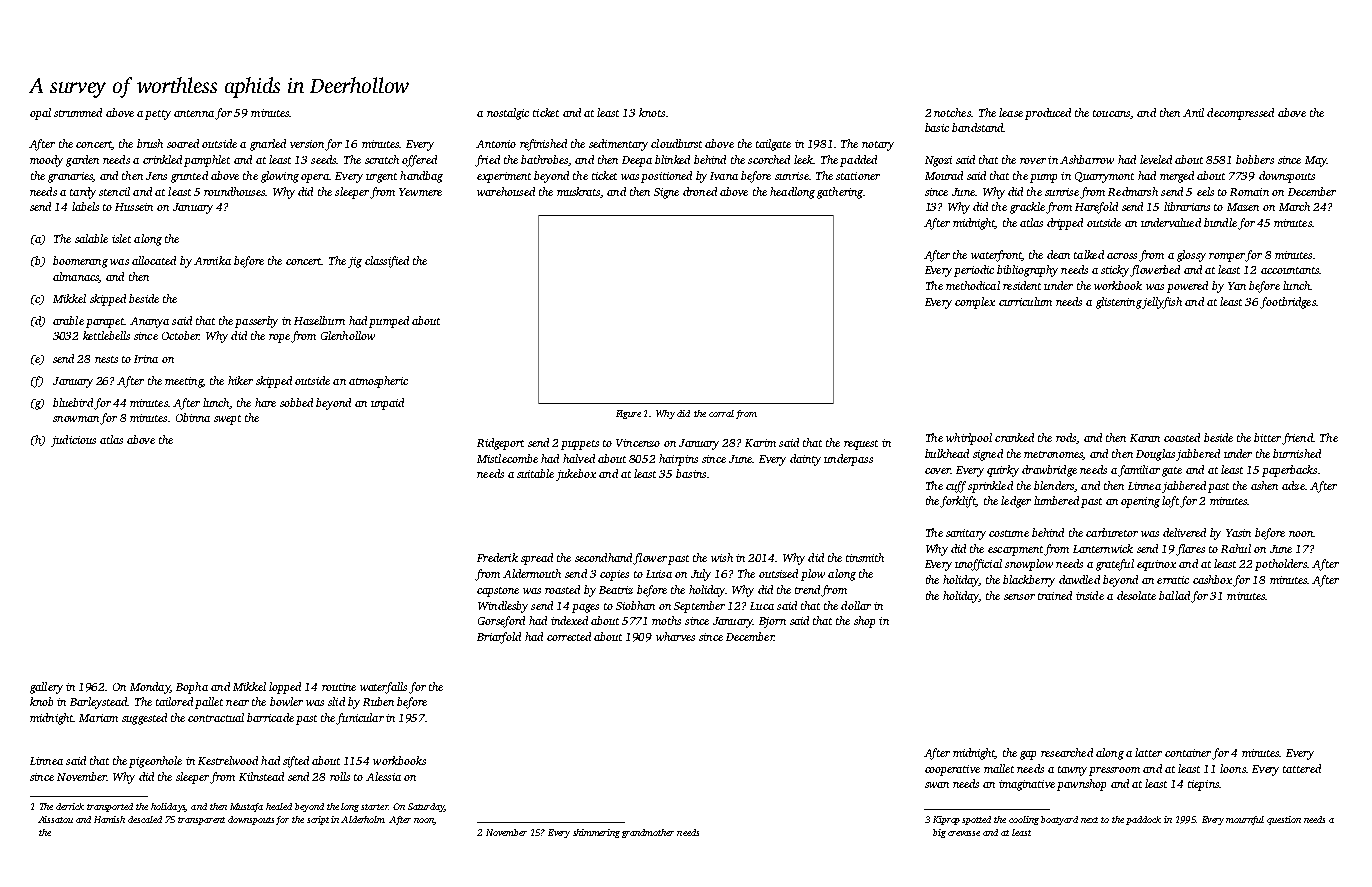 Image resolution: width=1372 pixels, height=887 pixels. Describe the element at coordinates (1240, 114) in the screenshot. I see `decompressed` at that location.
